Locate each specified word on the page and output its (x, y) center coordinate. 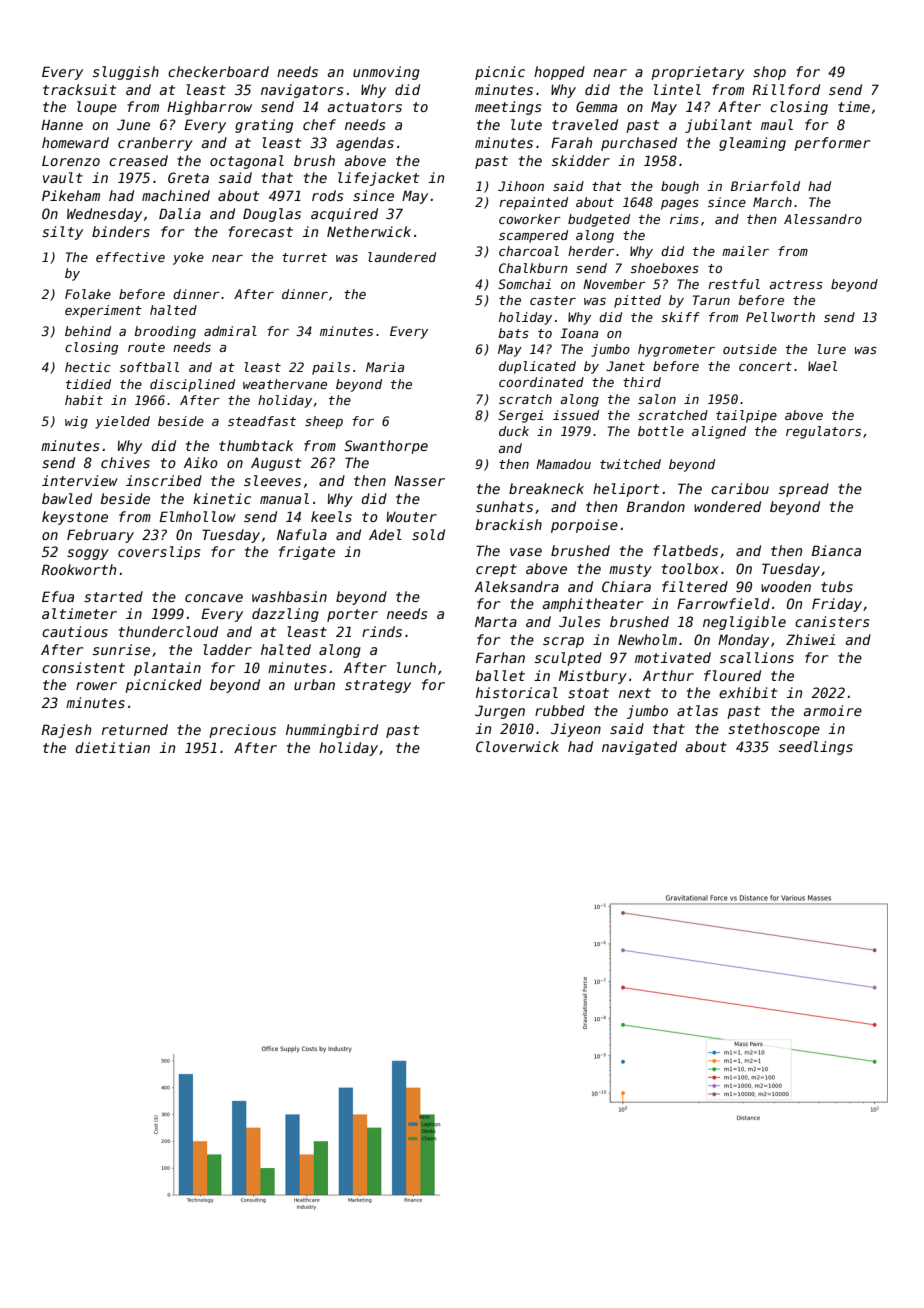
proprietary (697, 73)
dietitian (112, 747)
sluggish (126, 73)
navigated (639, 748)
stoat (588, 693)
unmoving (386, 73)
